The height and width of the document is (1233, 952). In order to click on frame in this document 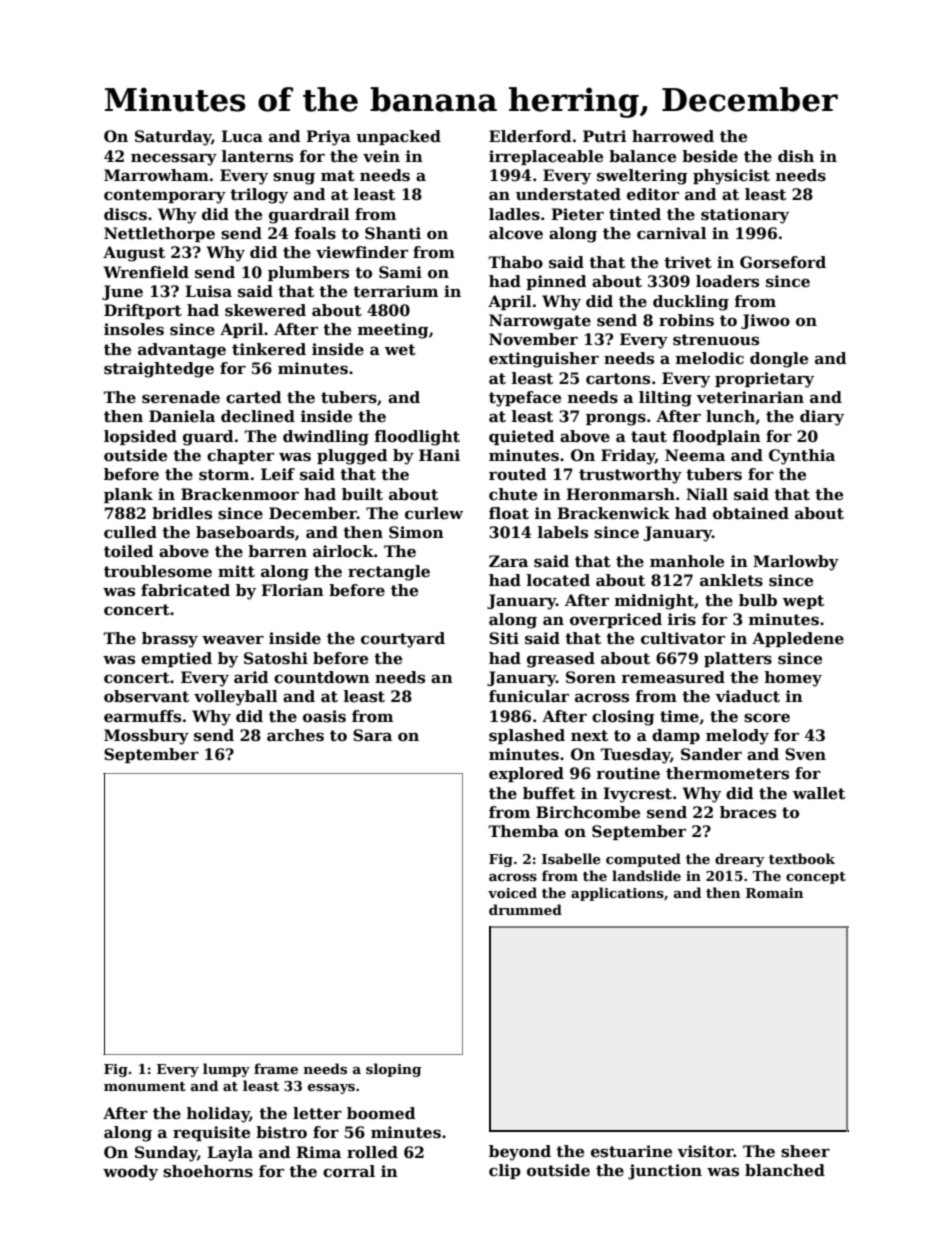, I will do `click(276, 1068)`.
